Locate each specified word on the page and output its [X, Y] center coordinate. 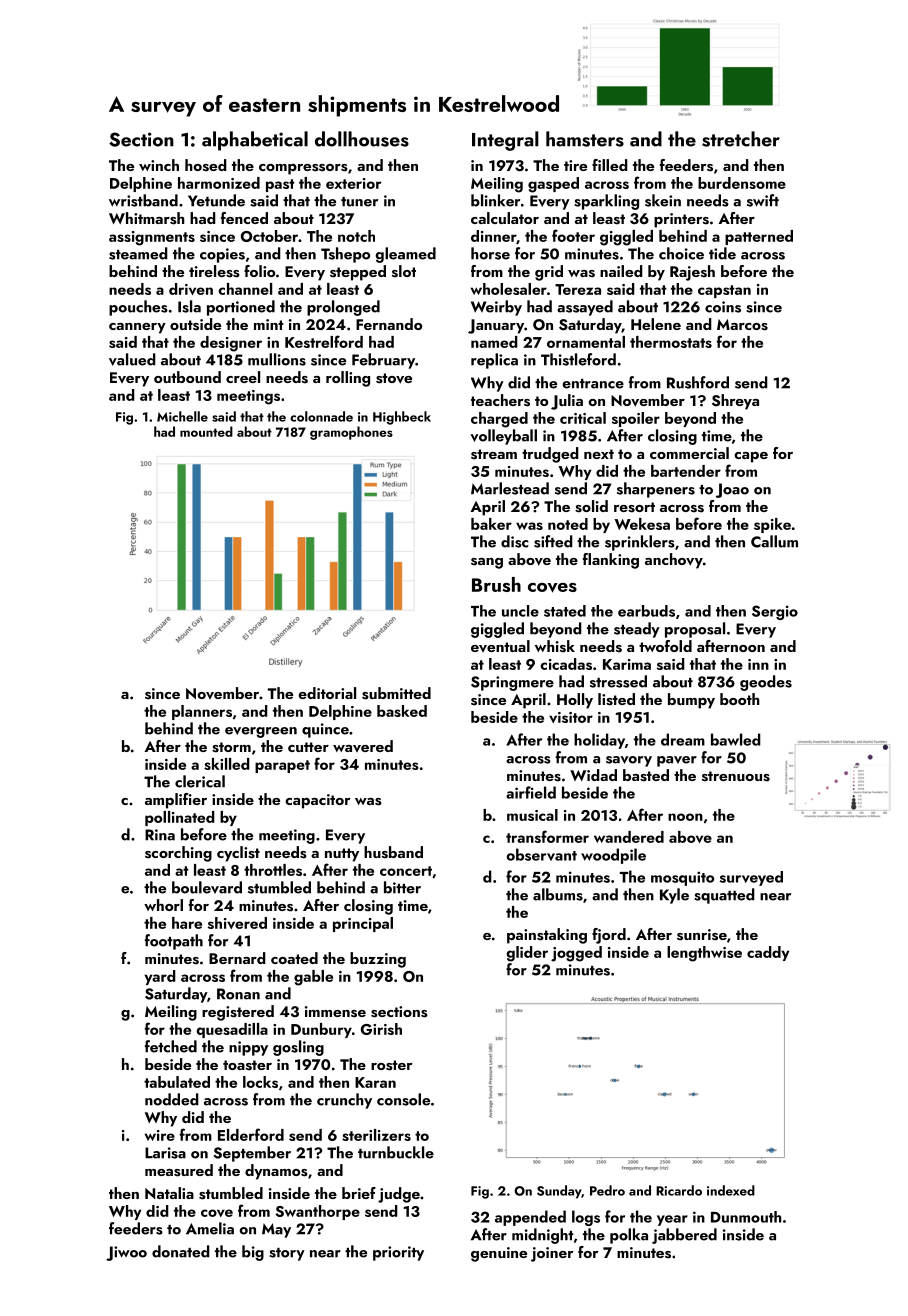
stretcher [741, 139]
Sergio [775, 612]
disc [515, 541]
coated [294, 958]
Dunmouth [746, 1217]
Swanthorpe [317, 1212]
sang [487, 563]
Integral [505, 141]
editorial [327, 693]
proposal [695, 630]
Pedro [607, 1190]
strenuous [736, 776]
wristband [143, 200]
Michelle [182, 416]
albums [558, 894]
